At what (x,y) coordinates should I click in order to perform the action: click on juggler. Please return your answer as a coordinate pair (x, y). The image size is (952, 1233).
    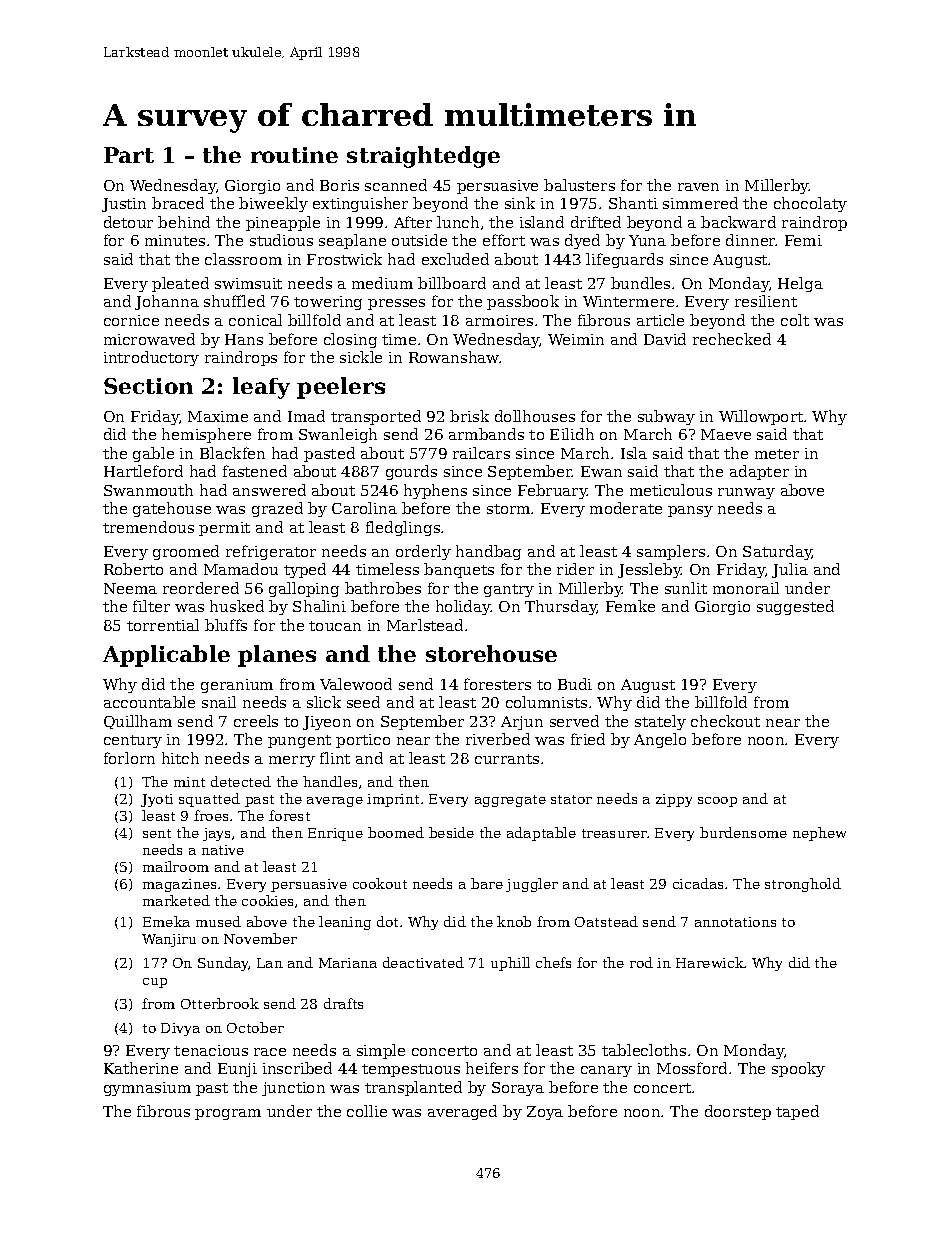
    Looking at the image, I should click on (532, 885).
